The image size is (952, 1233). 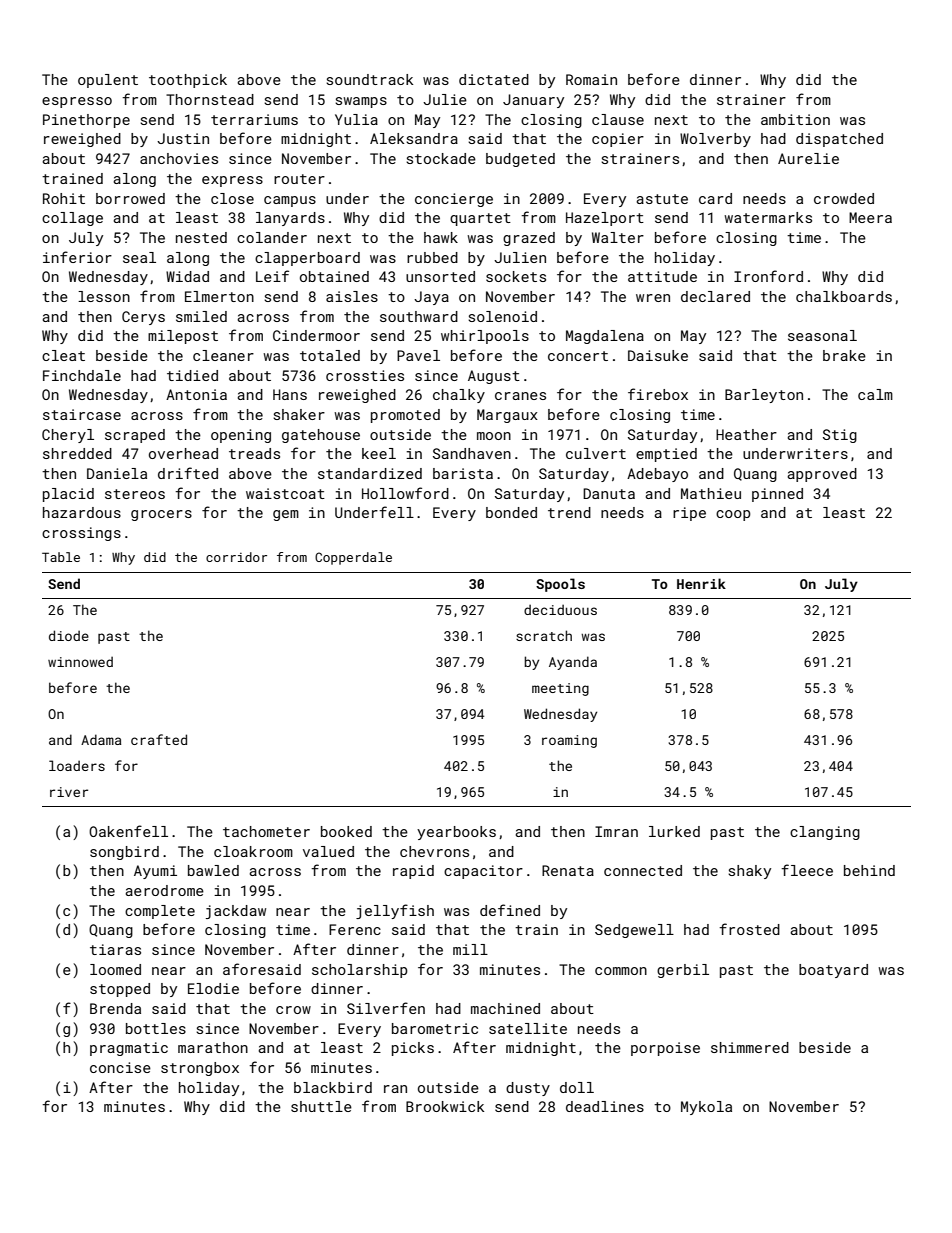 What do you see at coordinates (200, 1069) in the image?
I see `strongbox` at bounding box center [200, 1069].
